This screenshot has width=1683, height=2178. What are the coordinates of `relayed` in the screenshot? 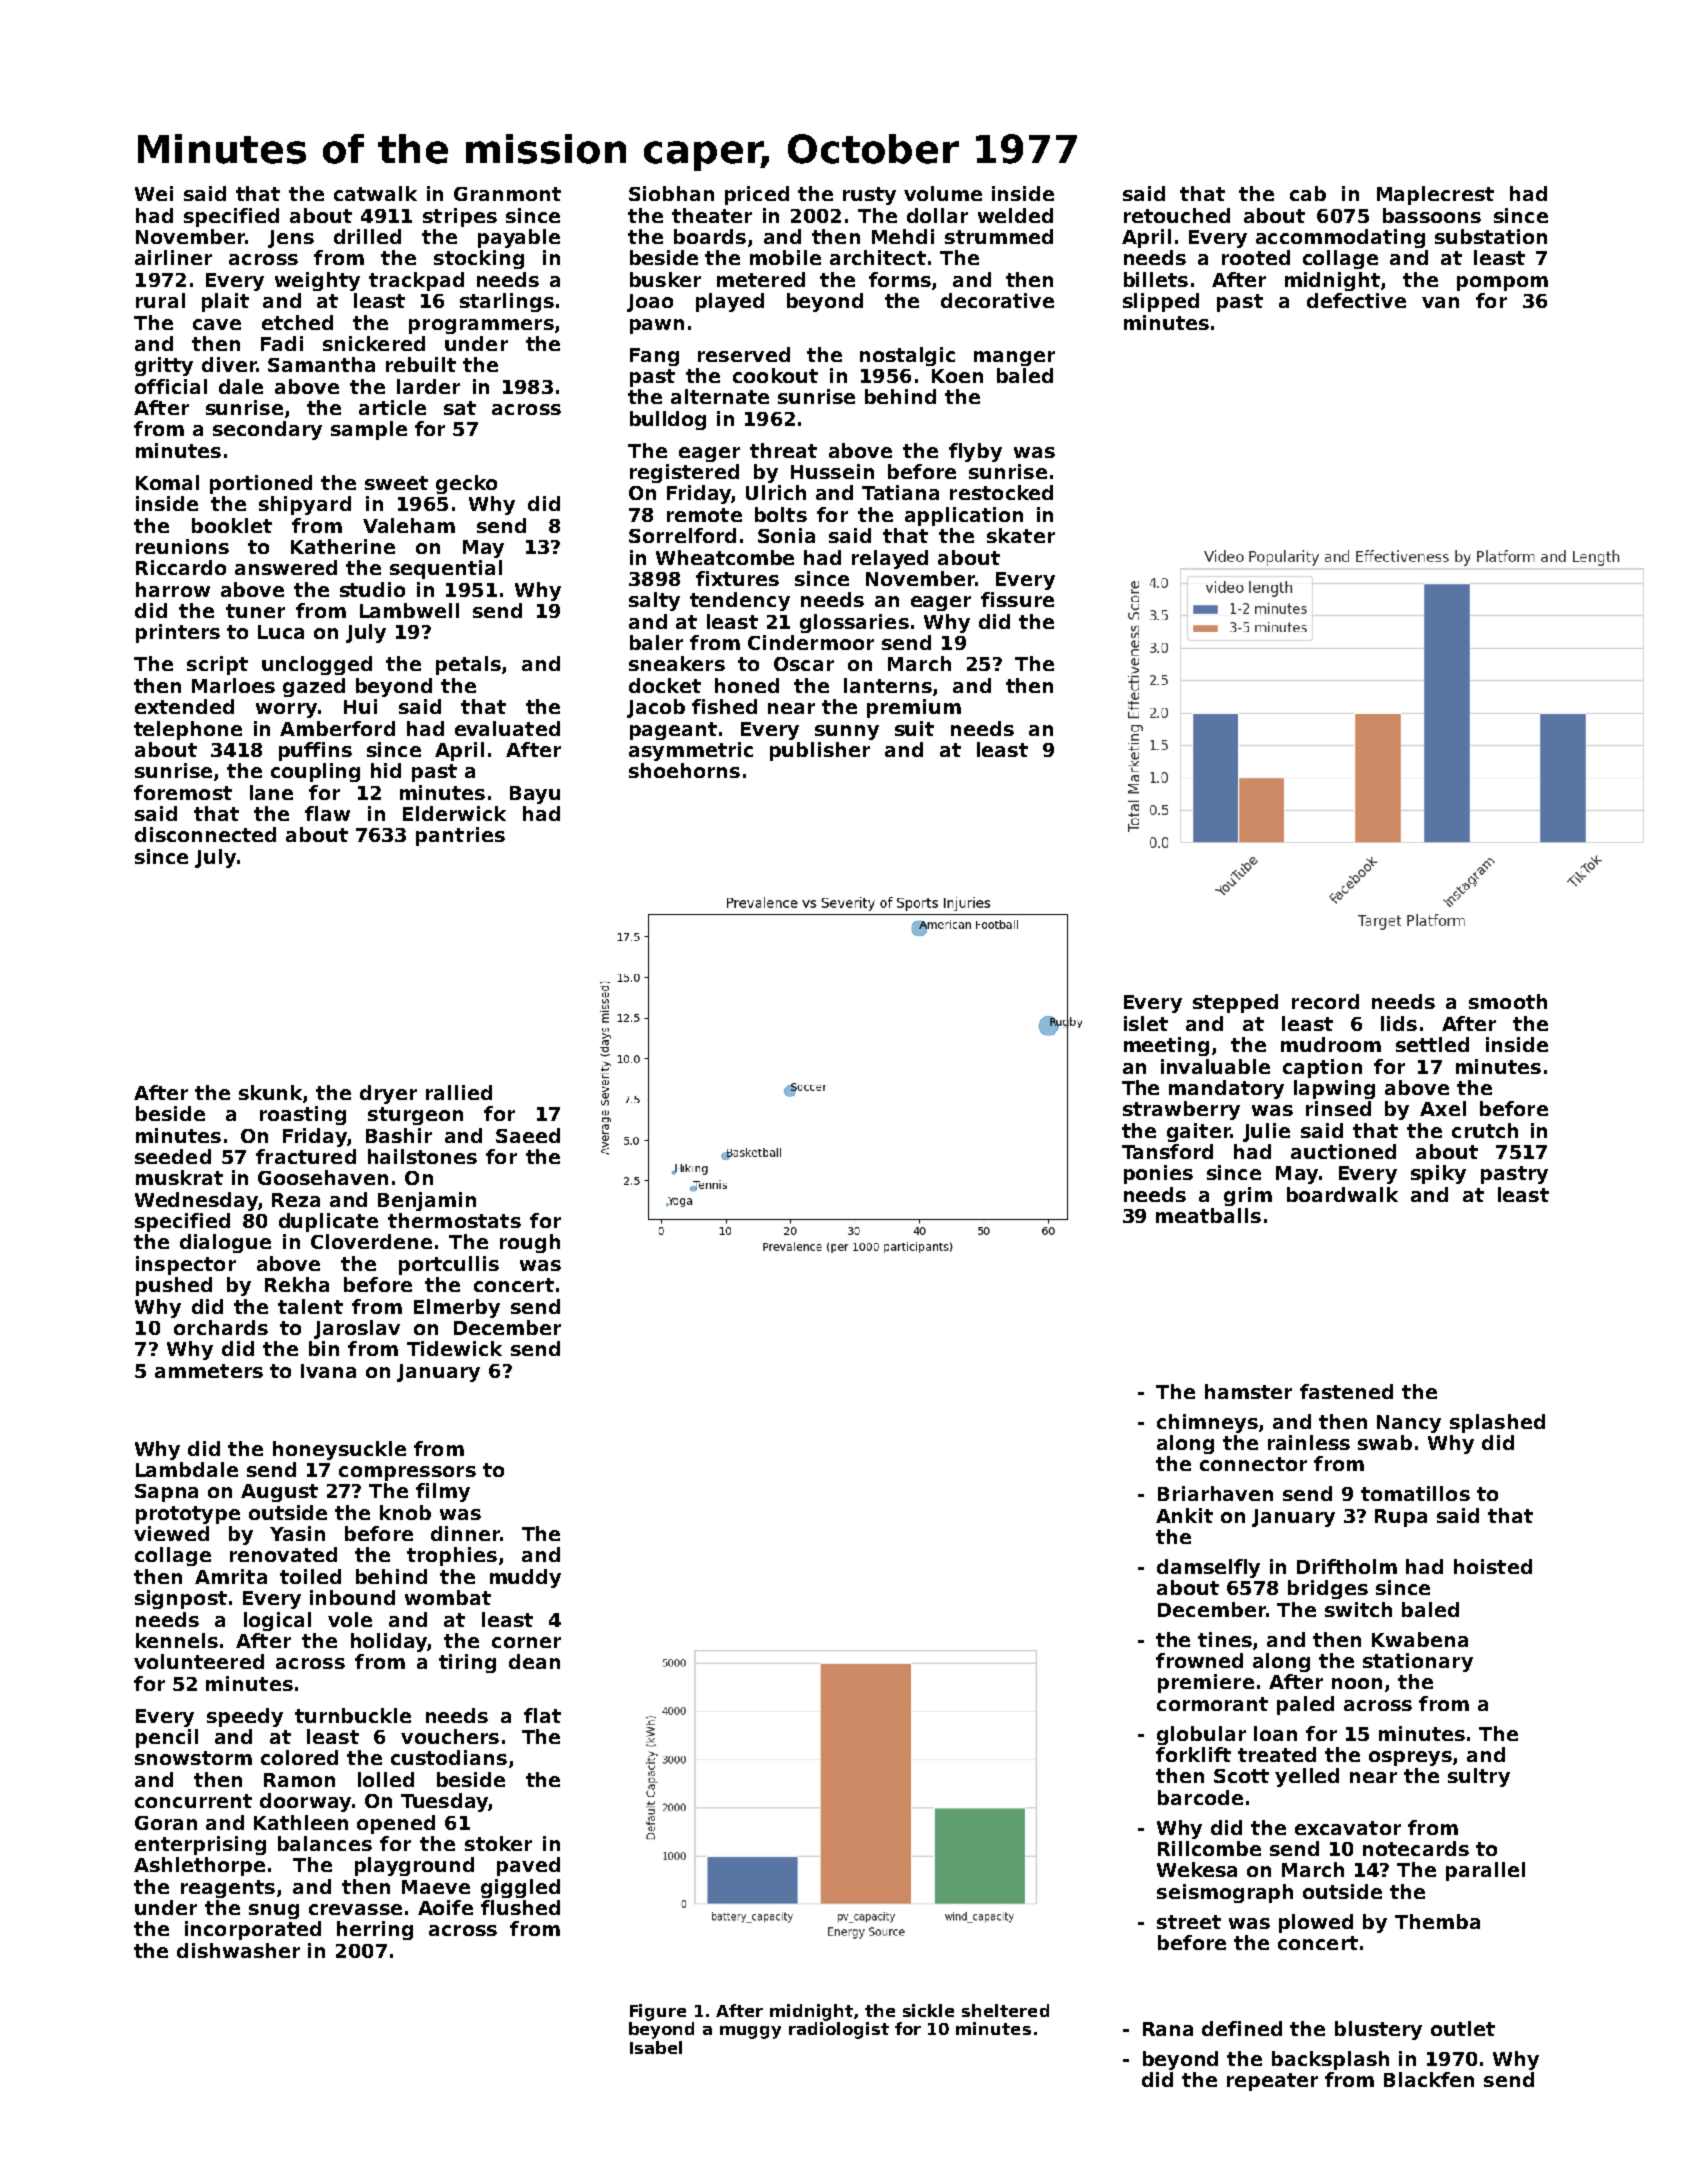 It's located at (890, 559).
